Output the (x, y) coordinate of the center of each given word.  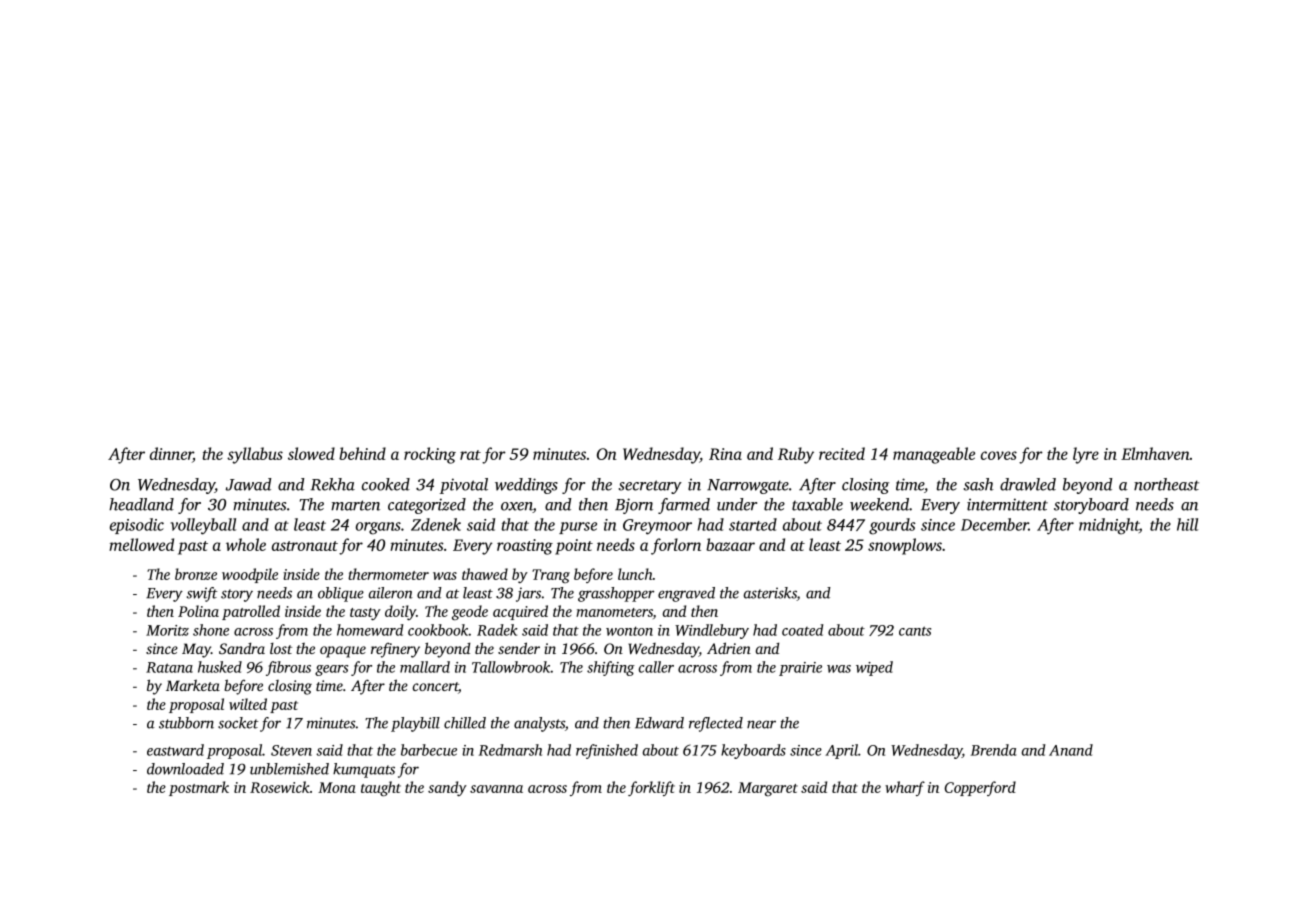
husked (220, 667)
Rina (725, 454)
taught (381, 789)
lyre (1086, 455)
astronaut (305, 546)
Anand (1071, 750)
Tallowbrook (511, 667)
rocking (430, 455)
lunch (635, 574)
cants (915, 631)
